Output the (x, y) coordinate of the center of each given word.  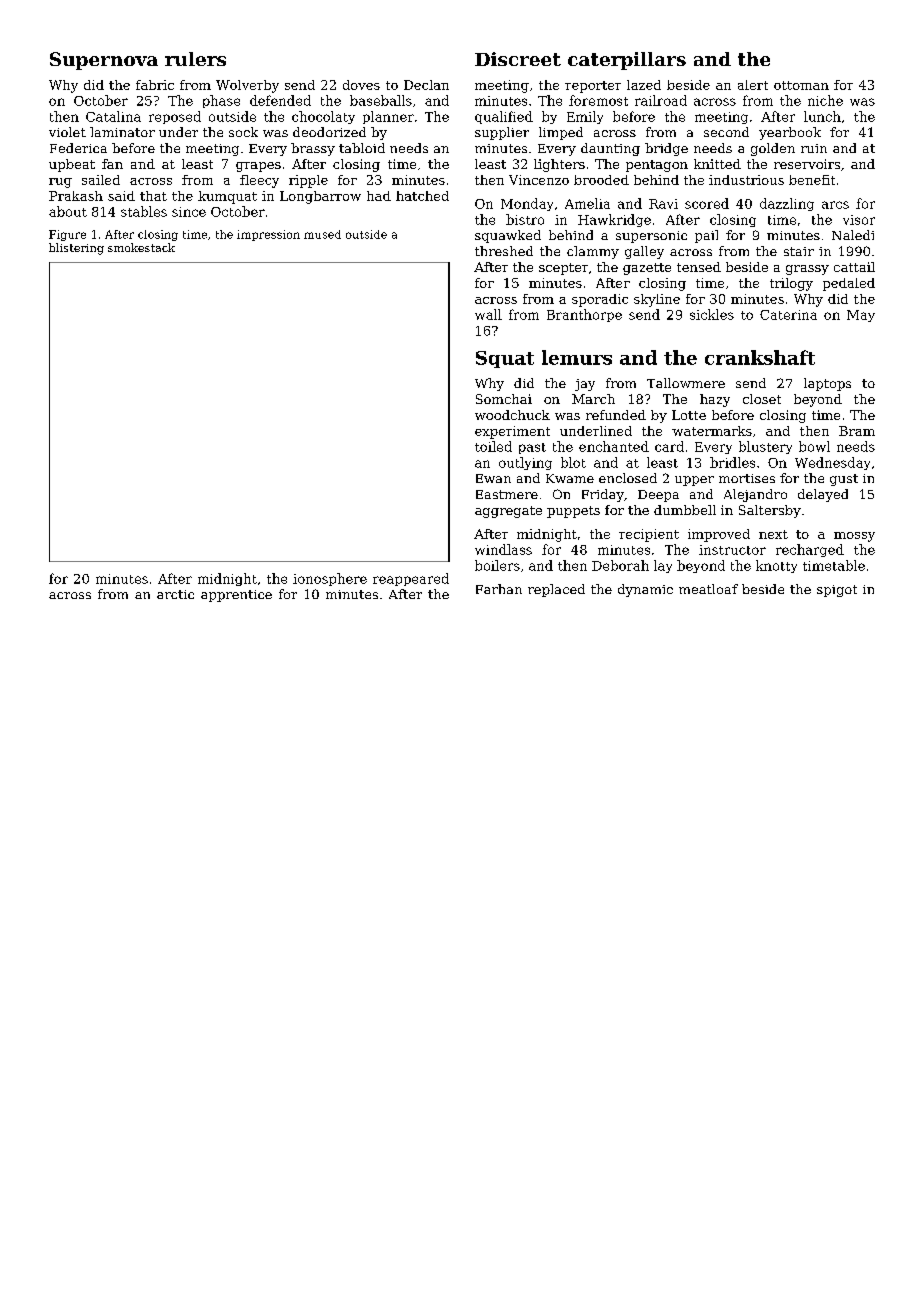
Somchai (504, 399)
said (121, 196)
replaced (556, 590)
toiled (493, 446)
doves (361, 85)
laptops (827, 384)
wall (488, 314)
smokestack (141, 247)
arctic (175, 594)
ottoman (801, 85)
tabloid (362, 148)
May (861, 316)
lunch (822, 116)
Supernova (104, 61)
